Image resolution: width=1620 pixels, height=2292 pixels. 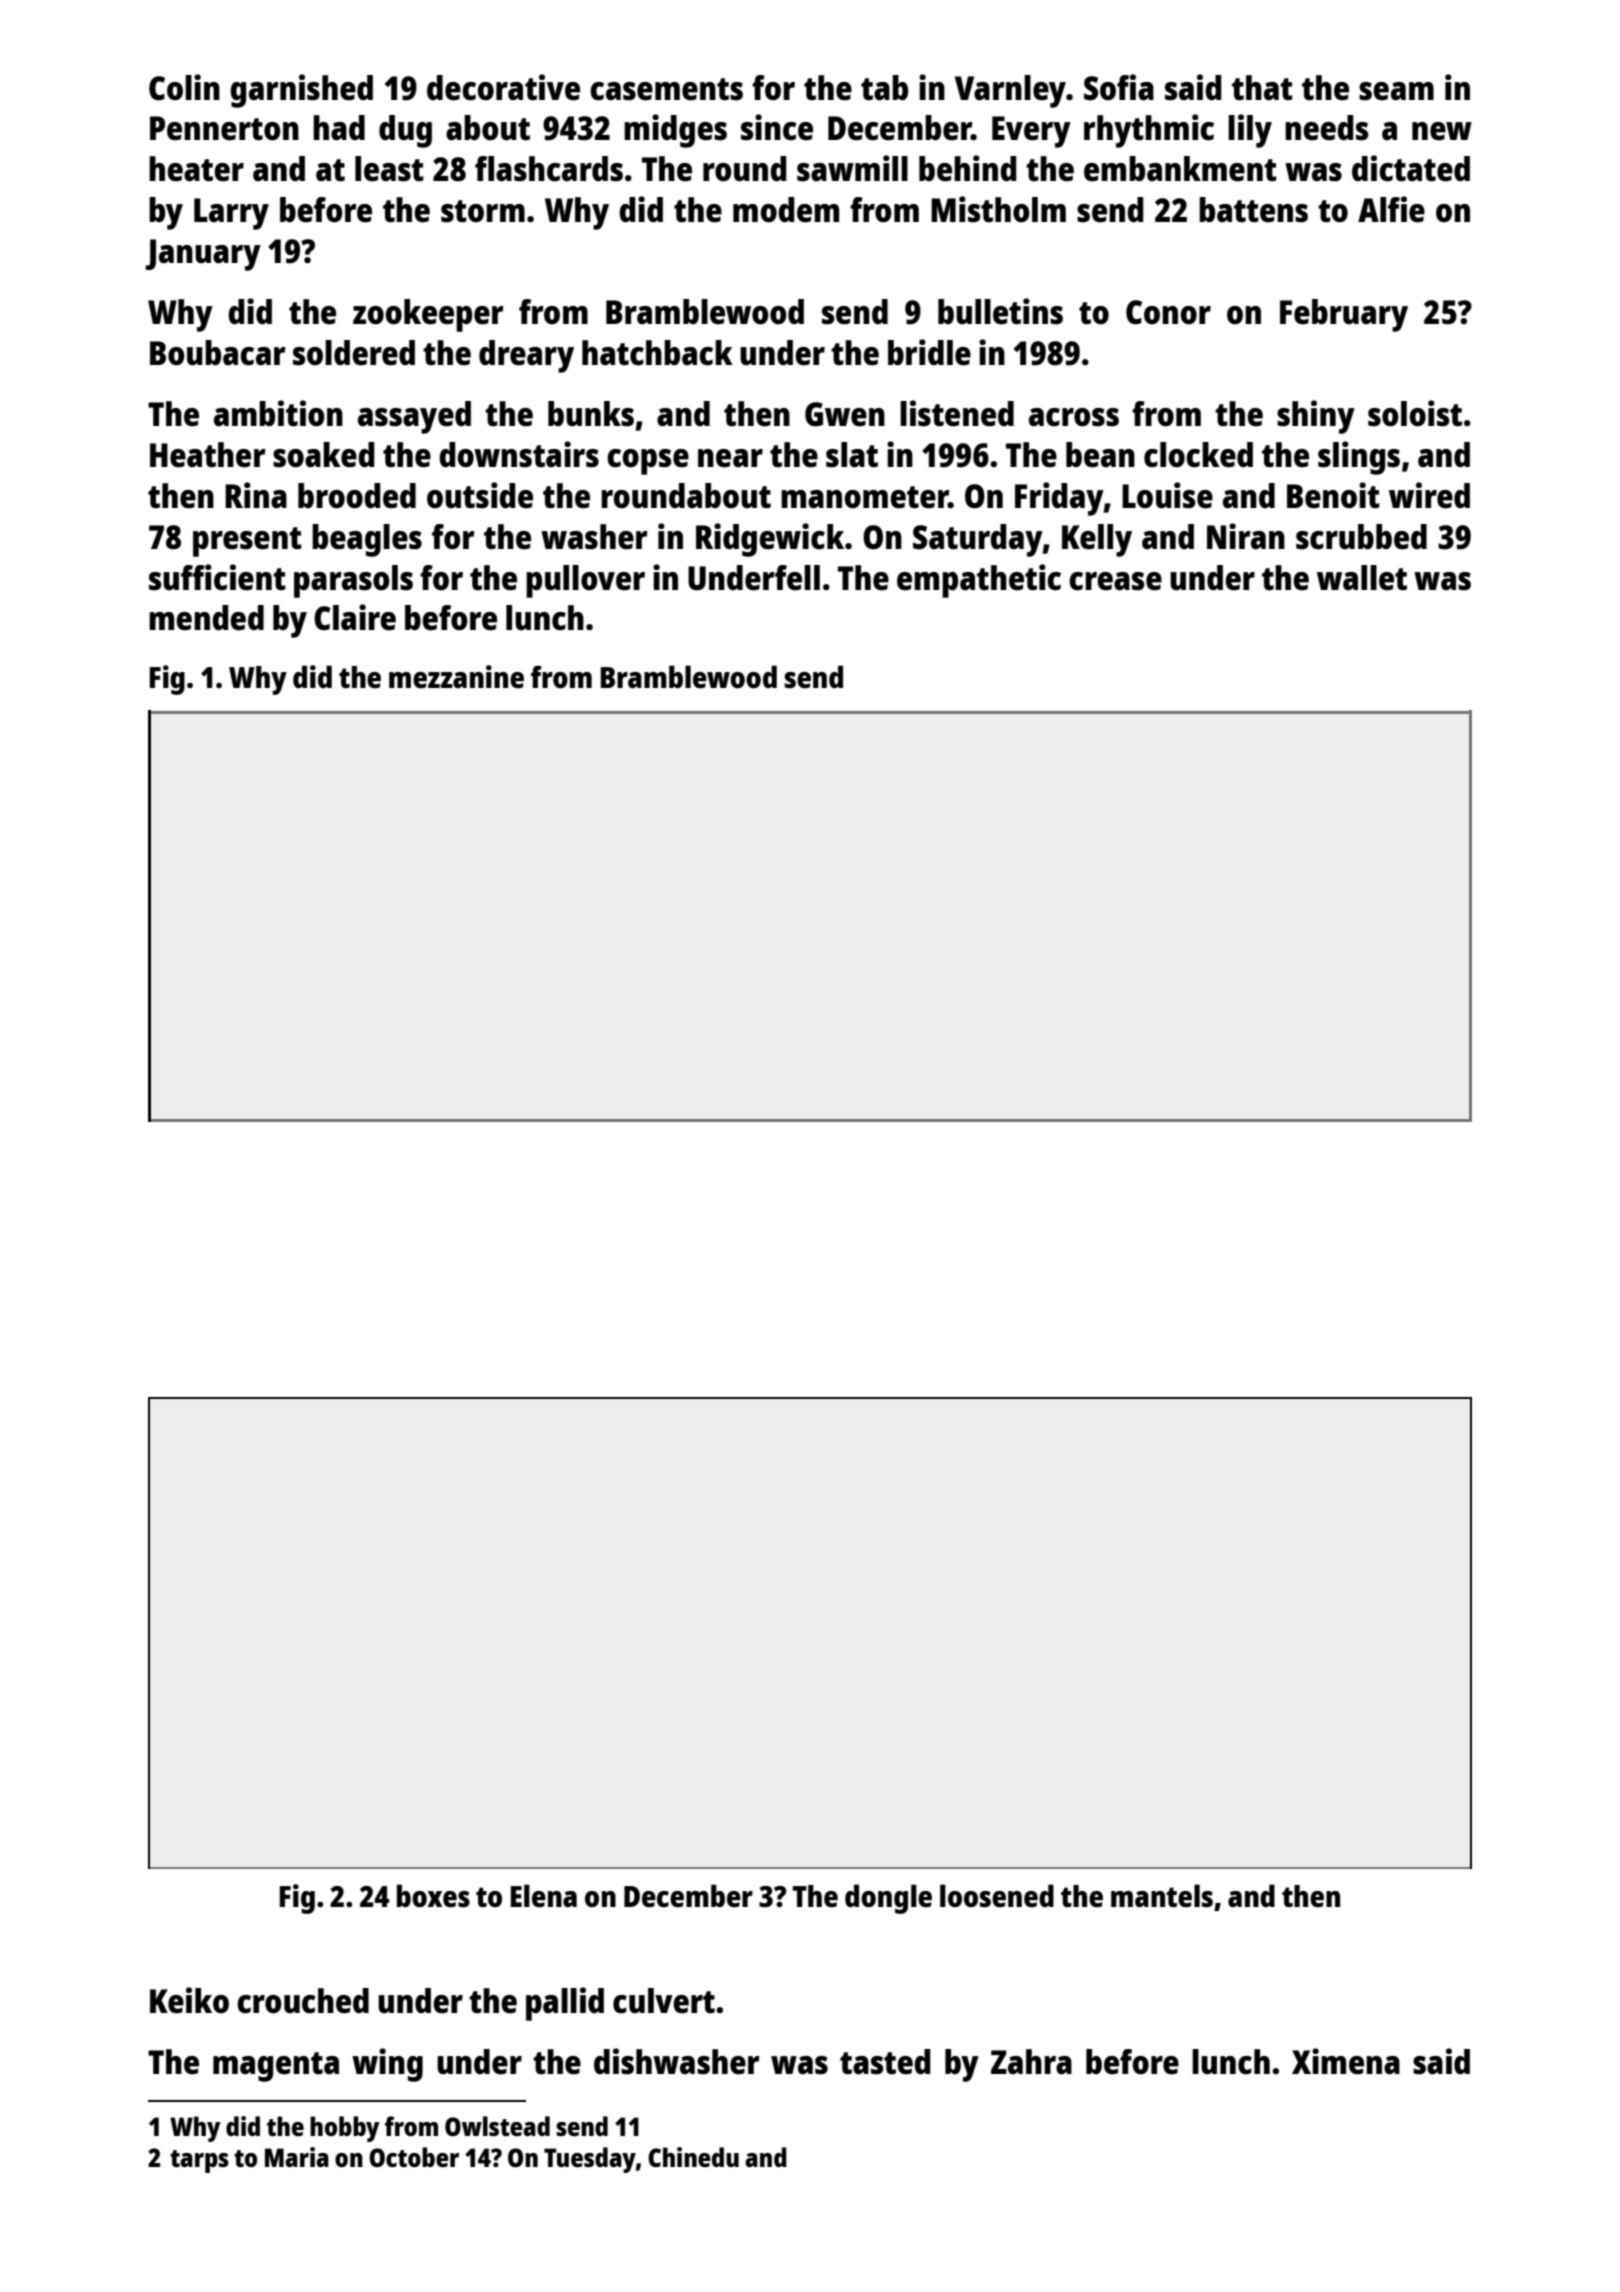 What do you see at coordinates (433, 1896) in the page?
I see `boxes` at bounding box center [433, 1896].
